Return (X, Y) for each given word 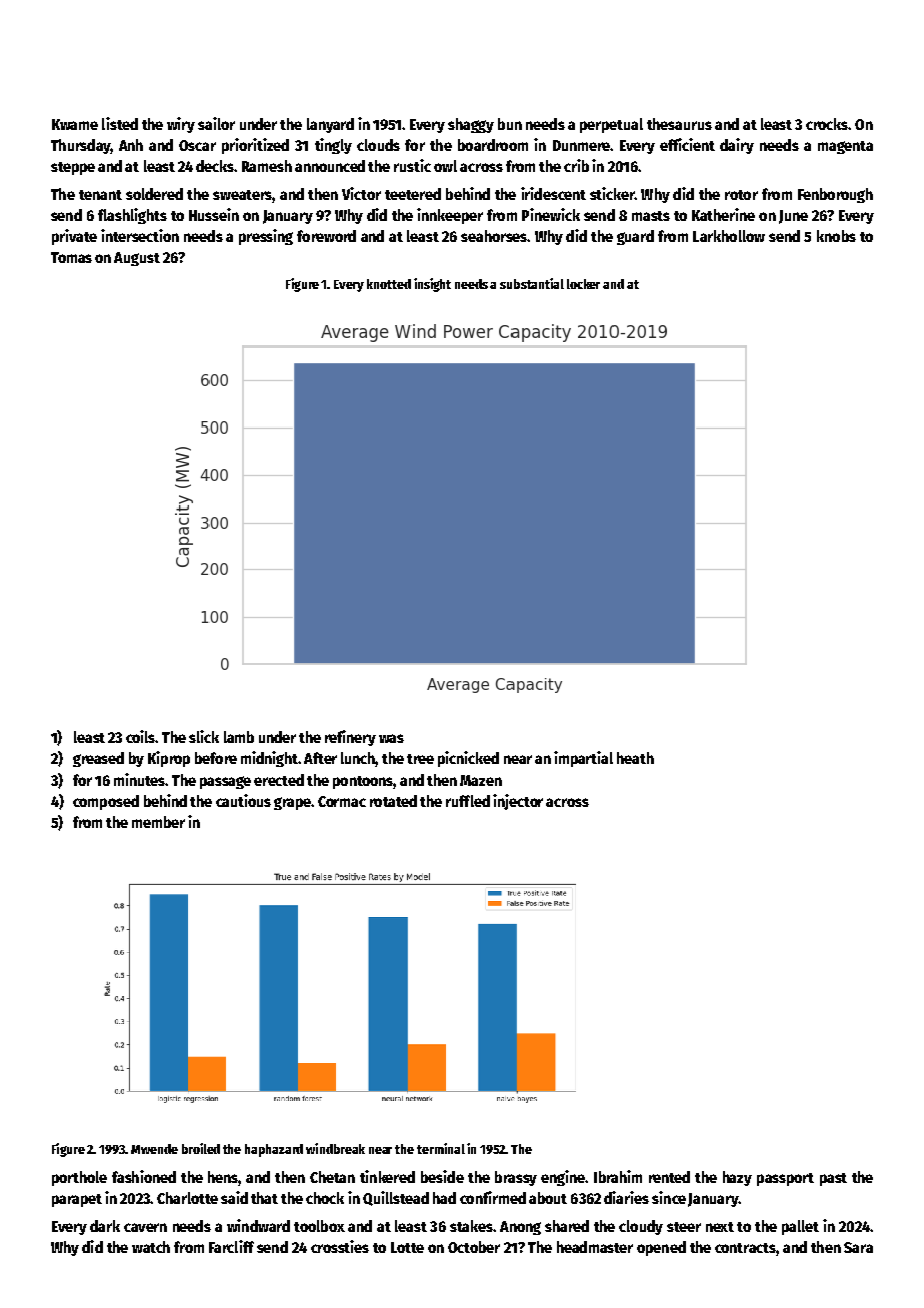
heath (635, 758)
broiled (201, 1148)
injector (518, 802)
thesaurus (679, 124)
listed (120, 123)
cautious (243, 800)
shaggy (471, 125)
